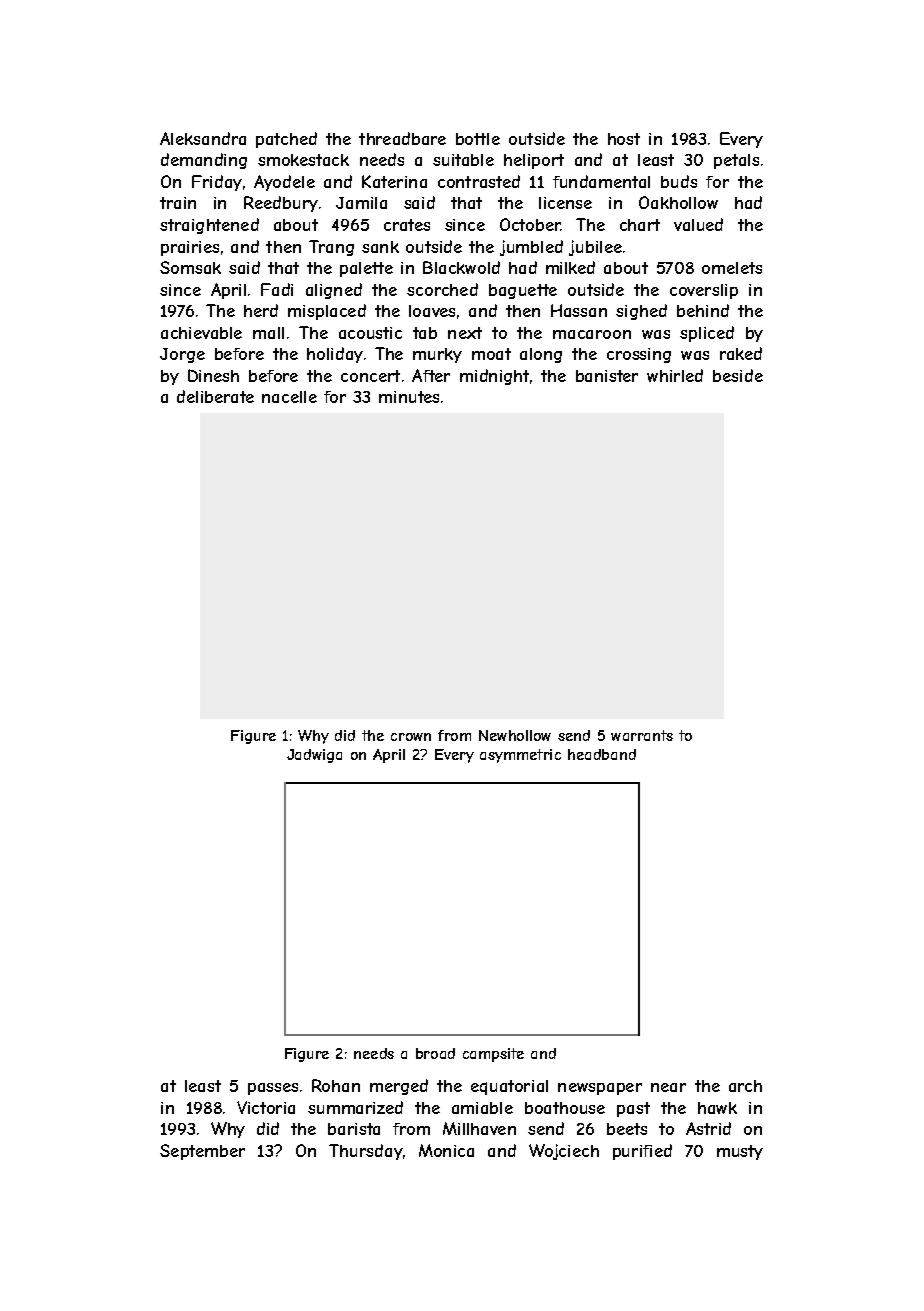 This screenshot has width=924, height=1311. Describe the element at coordinates (642, 735) in the screenshot. I see `warrants` at that location.
